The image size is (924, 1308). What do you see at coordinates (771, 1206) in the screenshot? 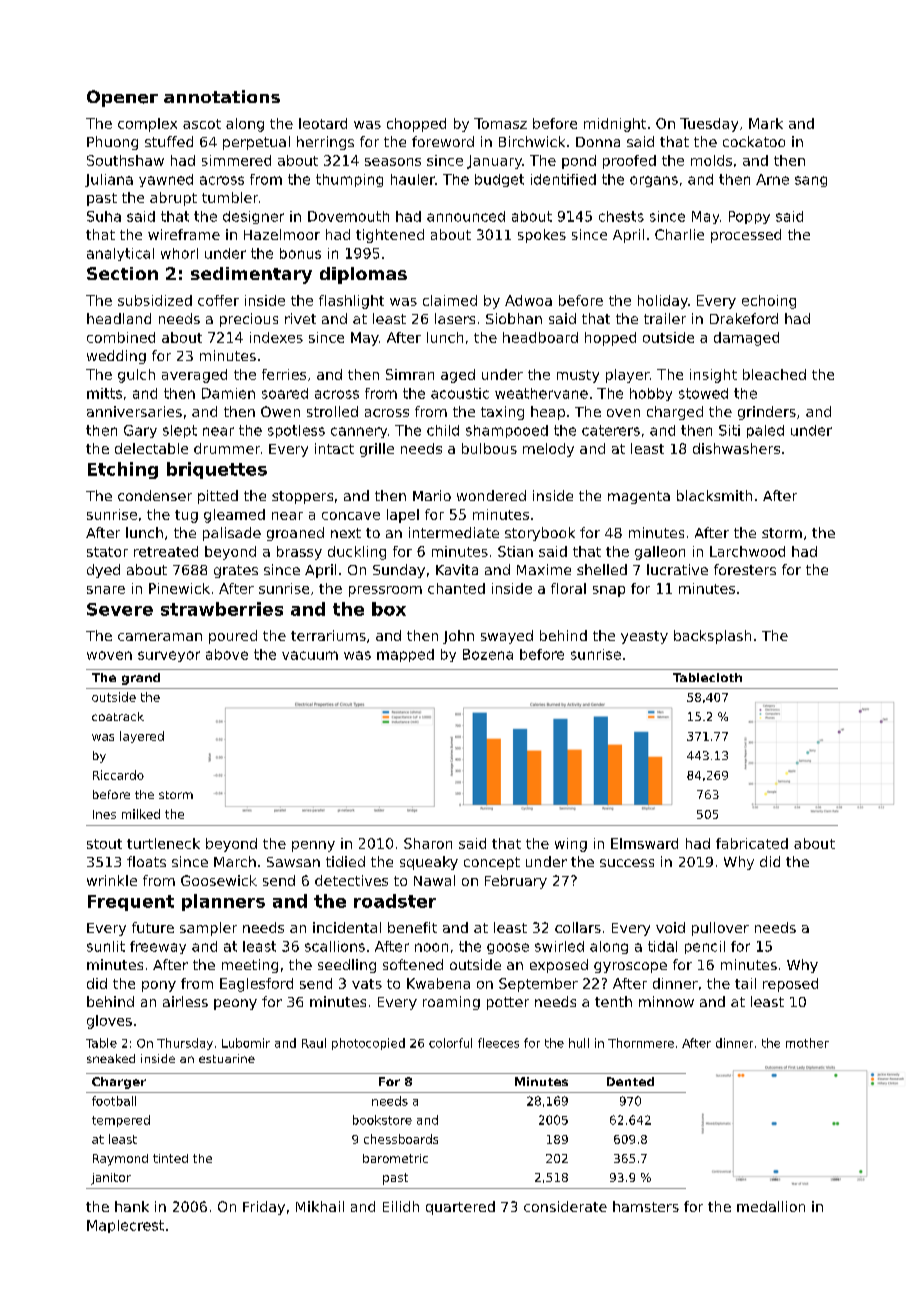
I see `medallion` at bounding box center [771, 1206].
